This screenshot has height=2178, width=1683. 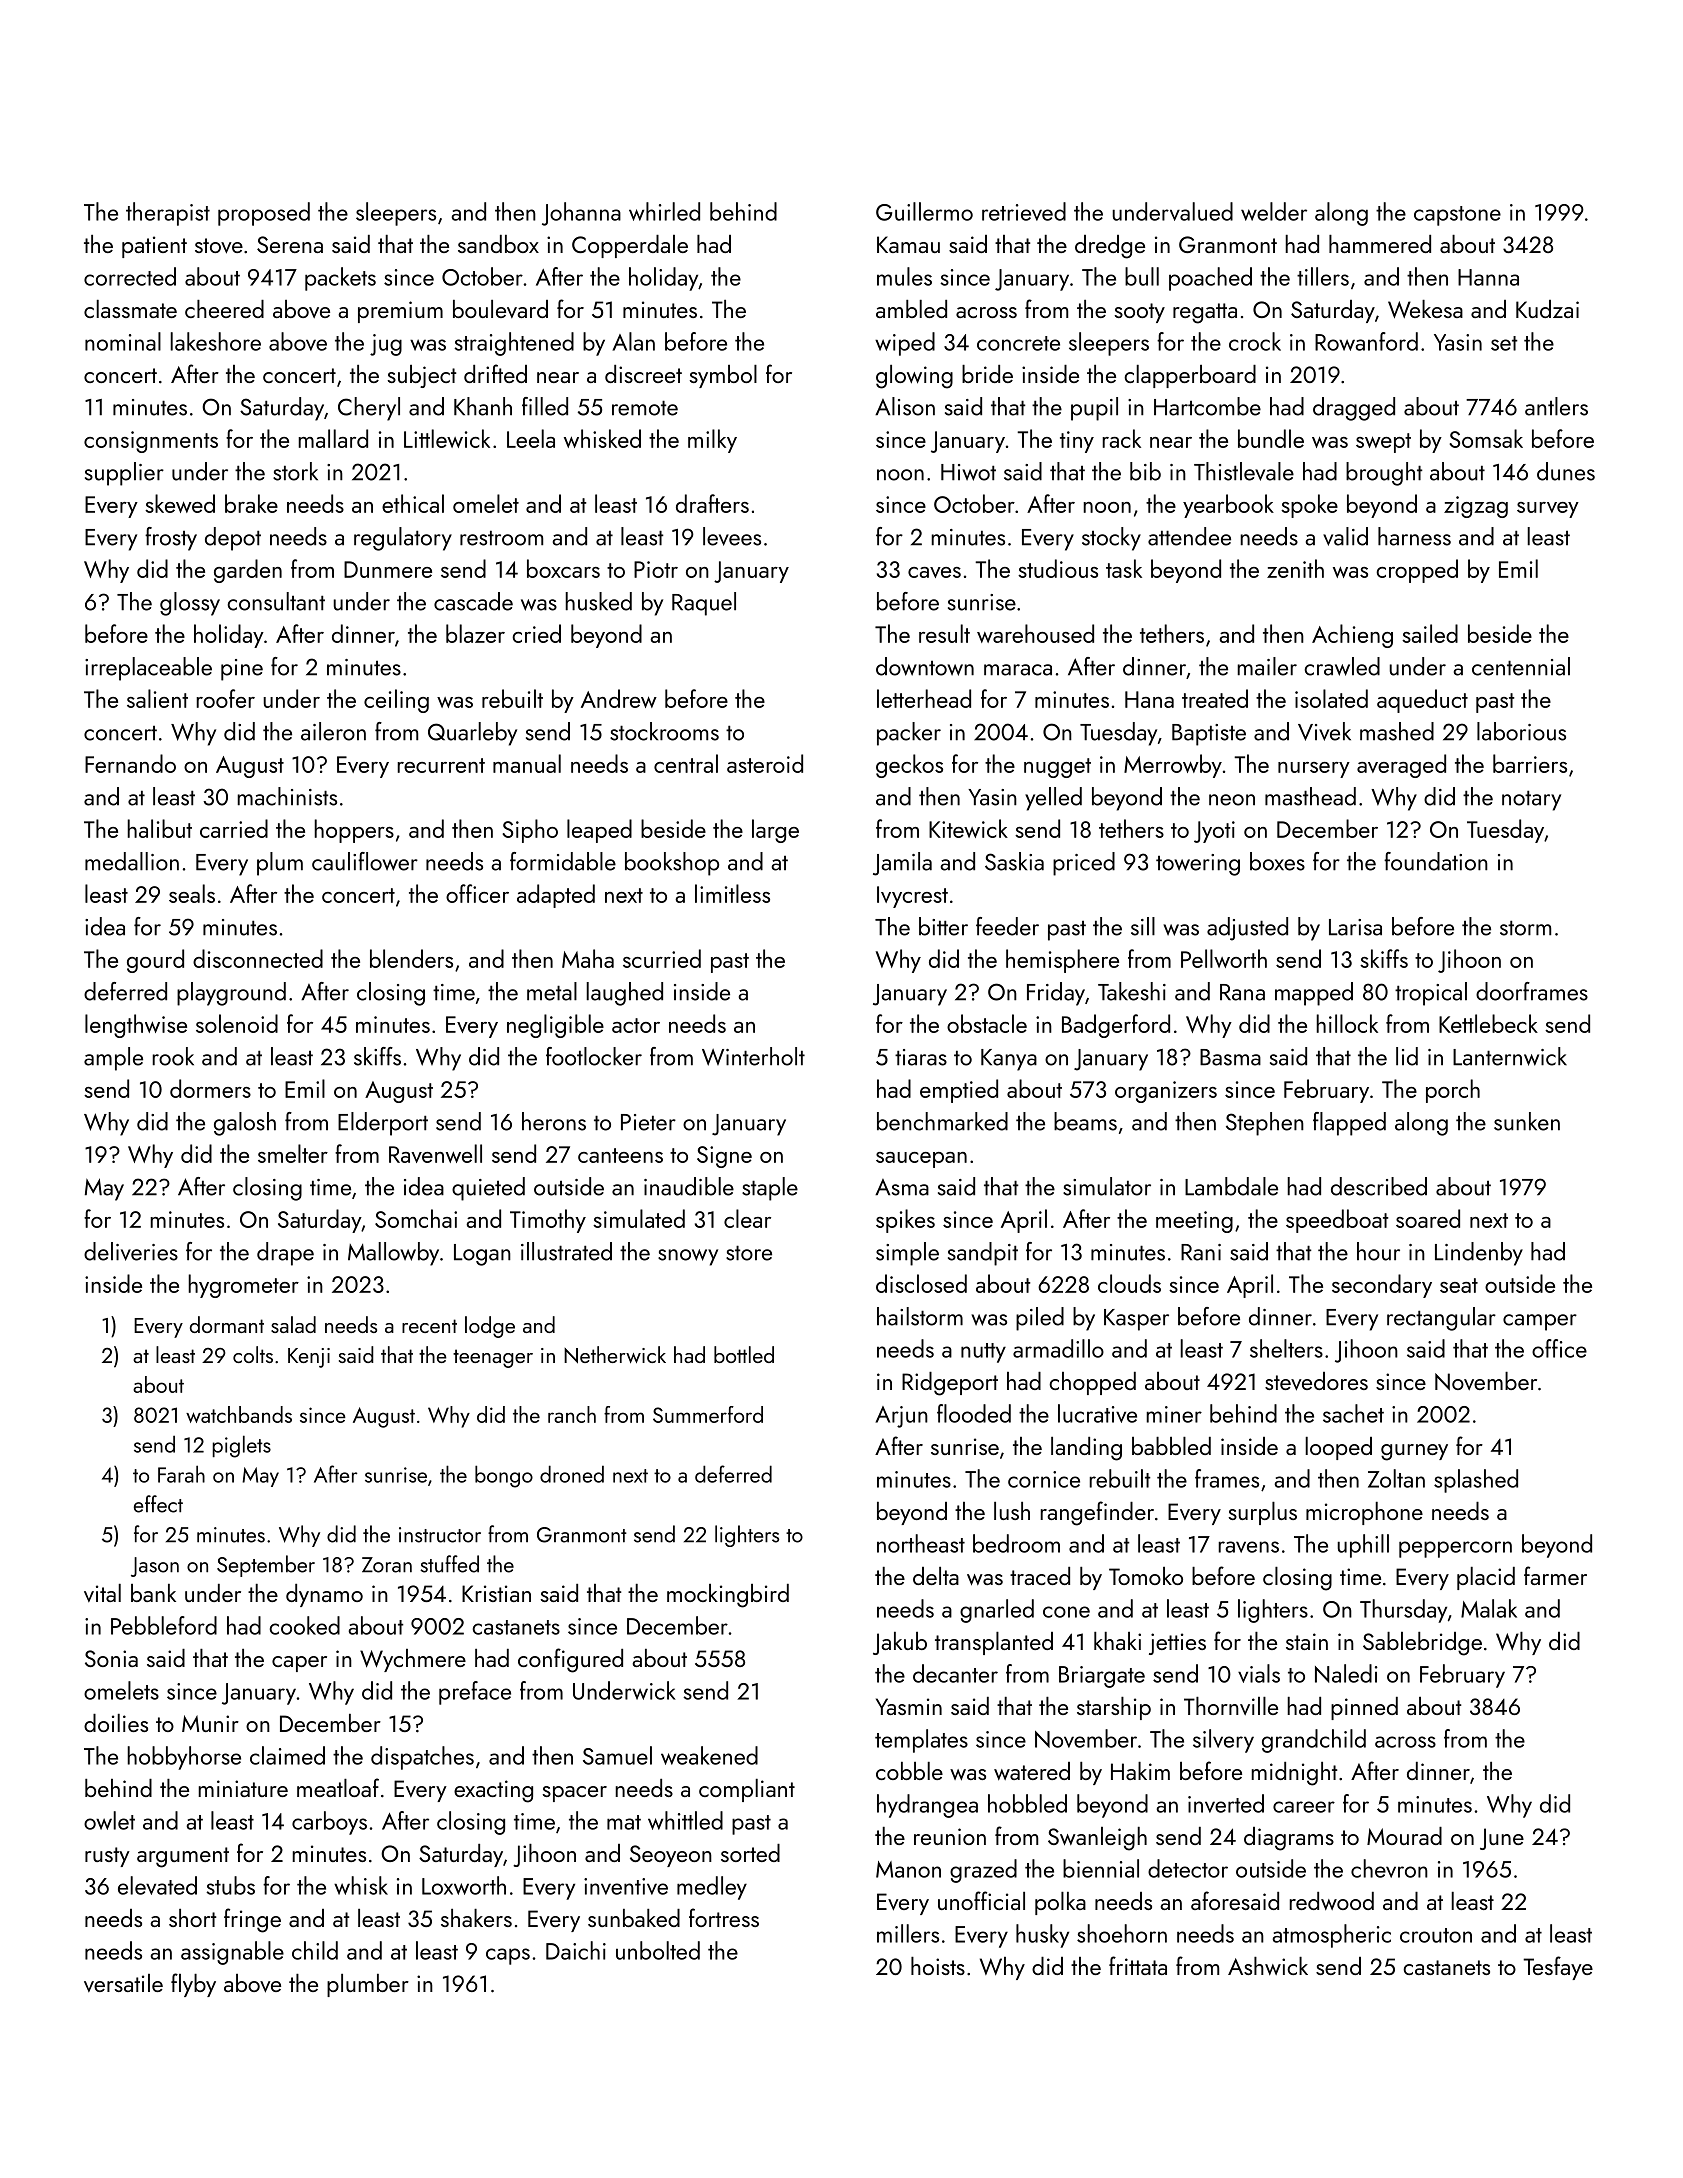 I want to click on hygrometer, so click(x=243, y=1286).
